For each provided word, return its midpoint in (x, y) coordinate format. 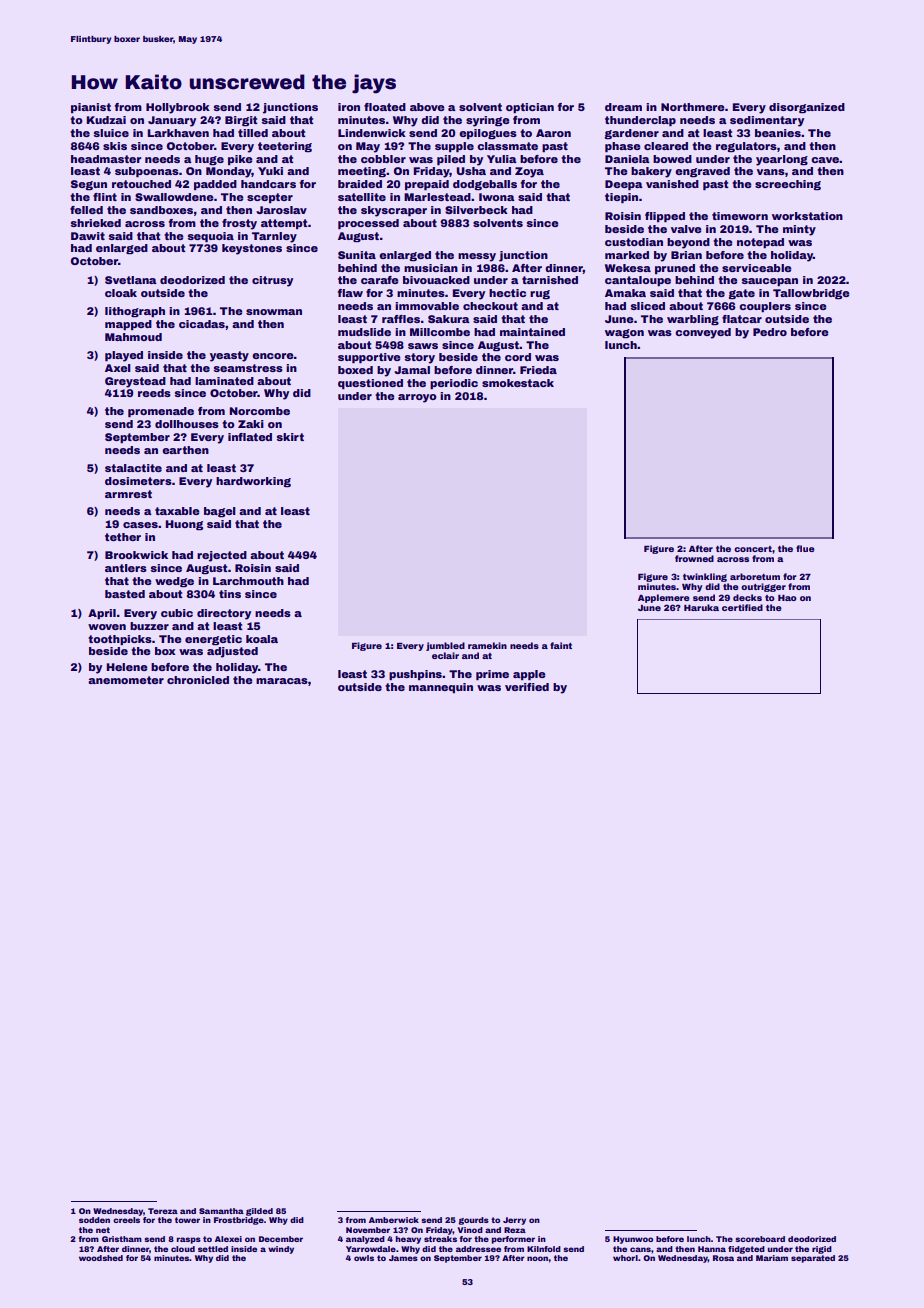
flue (805, 548)
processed (368, 224)
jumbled (445, 646)
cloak (121, 293)
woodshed (101, 1258)
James (403, 1258)
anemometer (126, 680)
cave (825, 160)
